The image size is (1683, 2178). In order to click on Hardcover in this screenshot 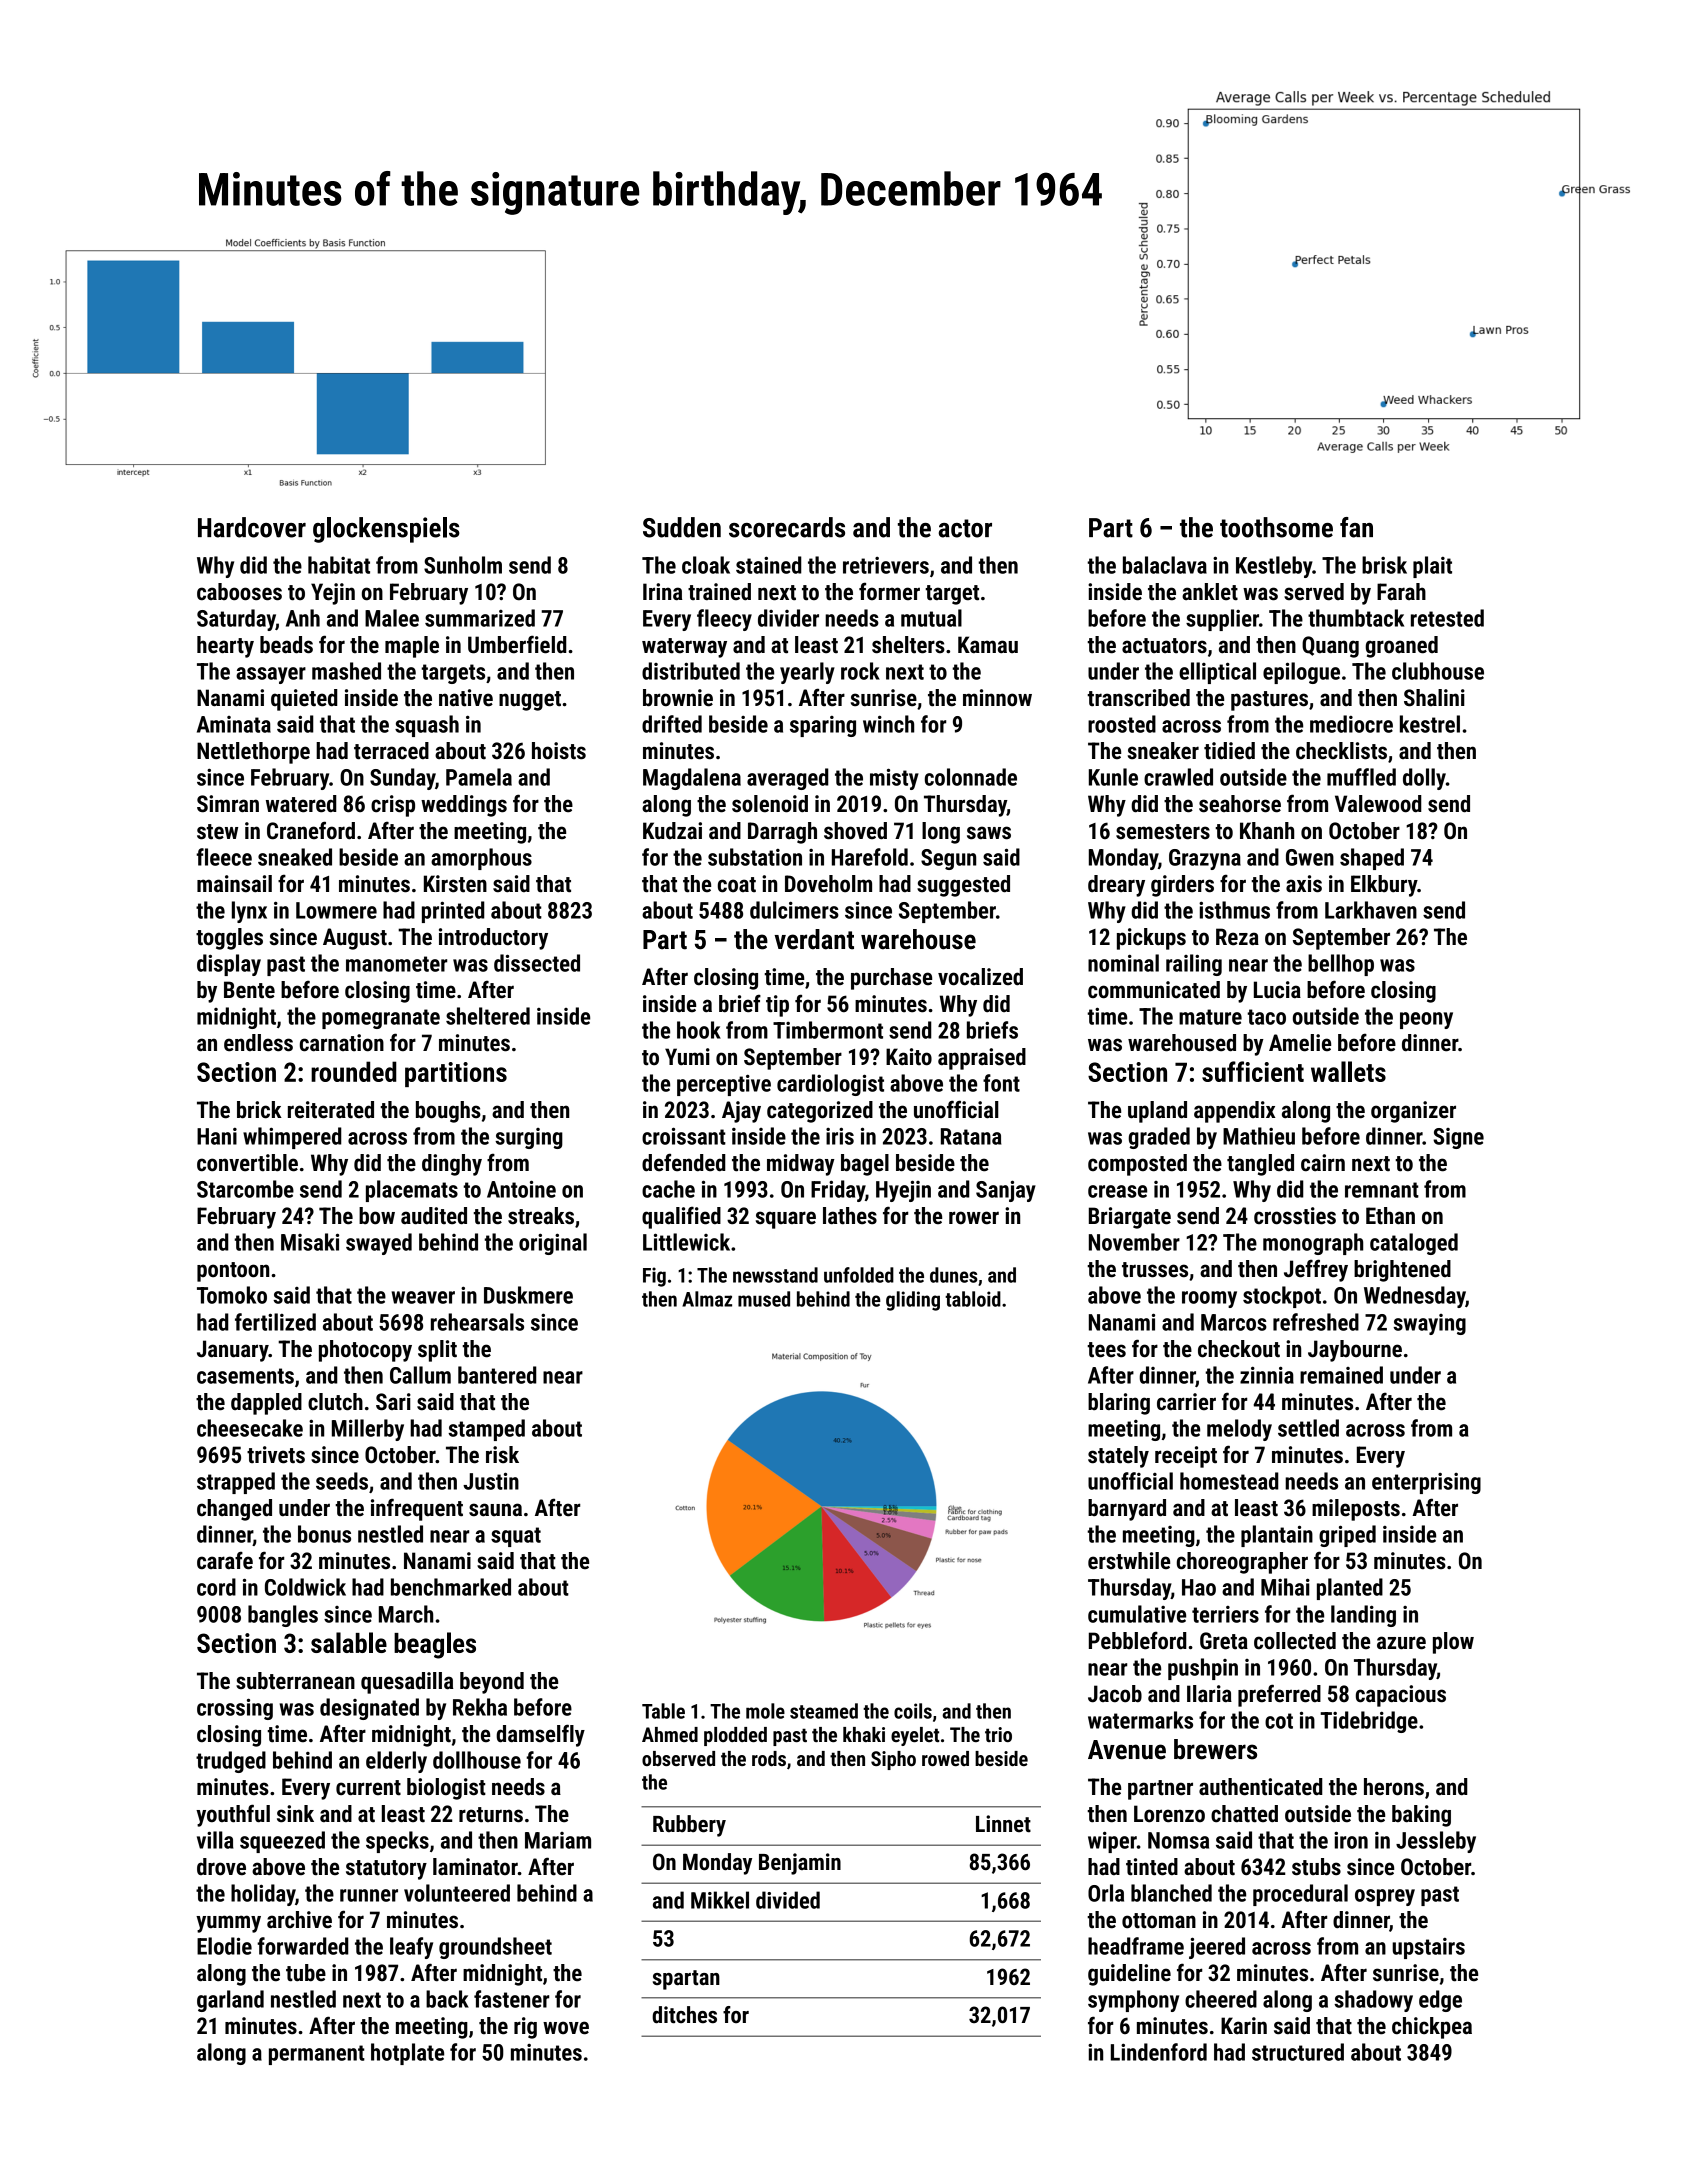, I will do `click(252, 527)`.
